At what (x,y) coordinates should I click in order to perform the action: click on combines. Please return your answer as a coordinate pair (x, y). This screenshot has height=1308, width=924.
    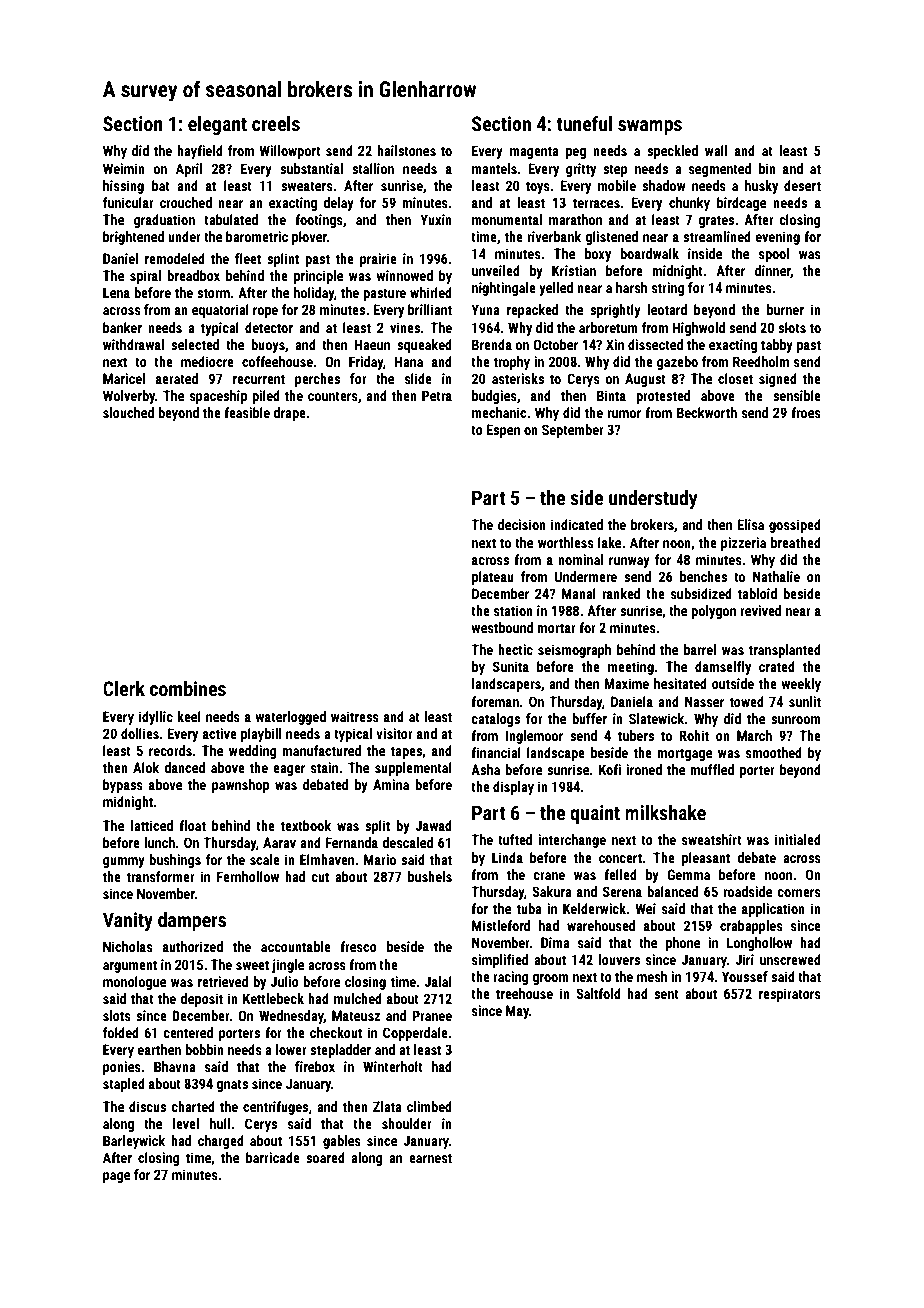
    Looking at the image, I should click on (188, 688).
